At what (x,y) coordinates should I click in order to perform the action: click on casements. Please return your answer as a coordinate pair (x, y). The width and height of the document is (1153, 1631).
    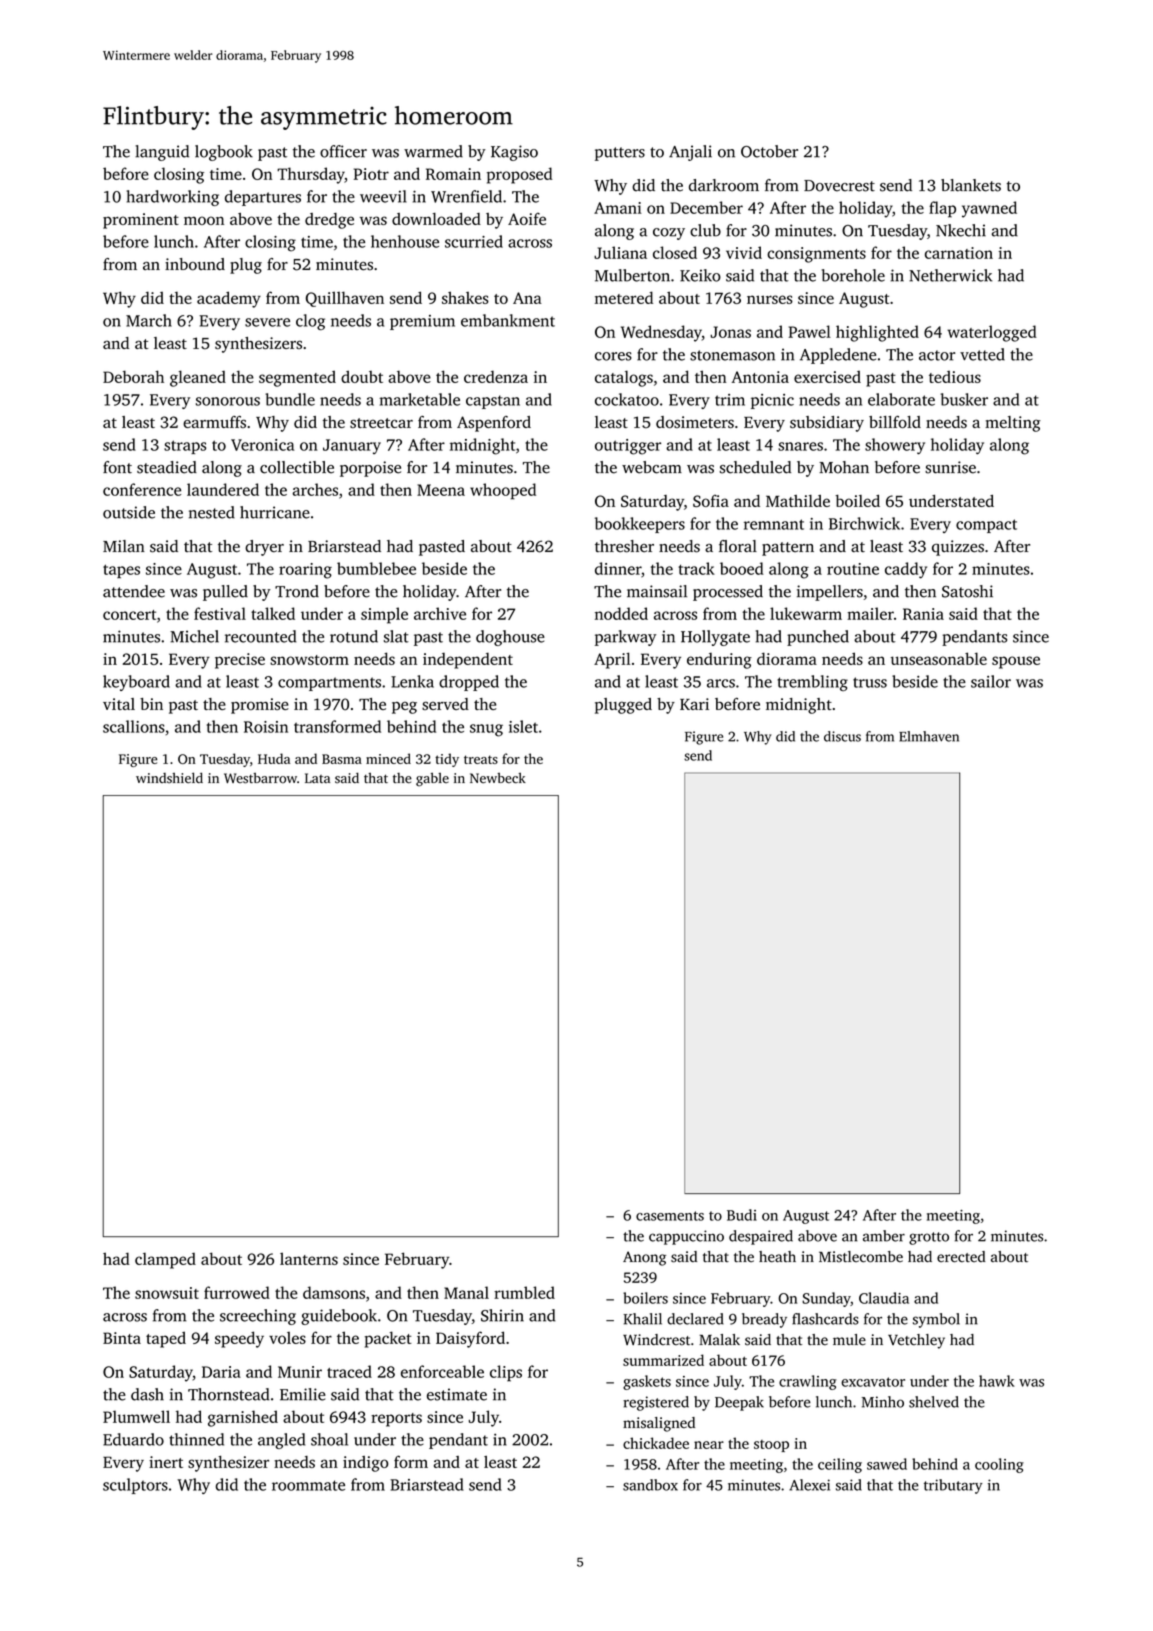
    Looking at the image, I should click on (670, 1216).
